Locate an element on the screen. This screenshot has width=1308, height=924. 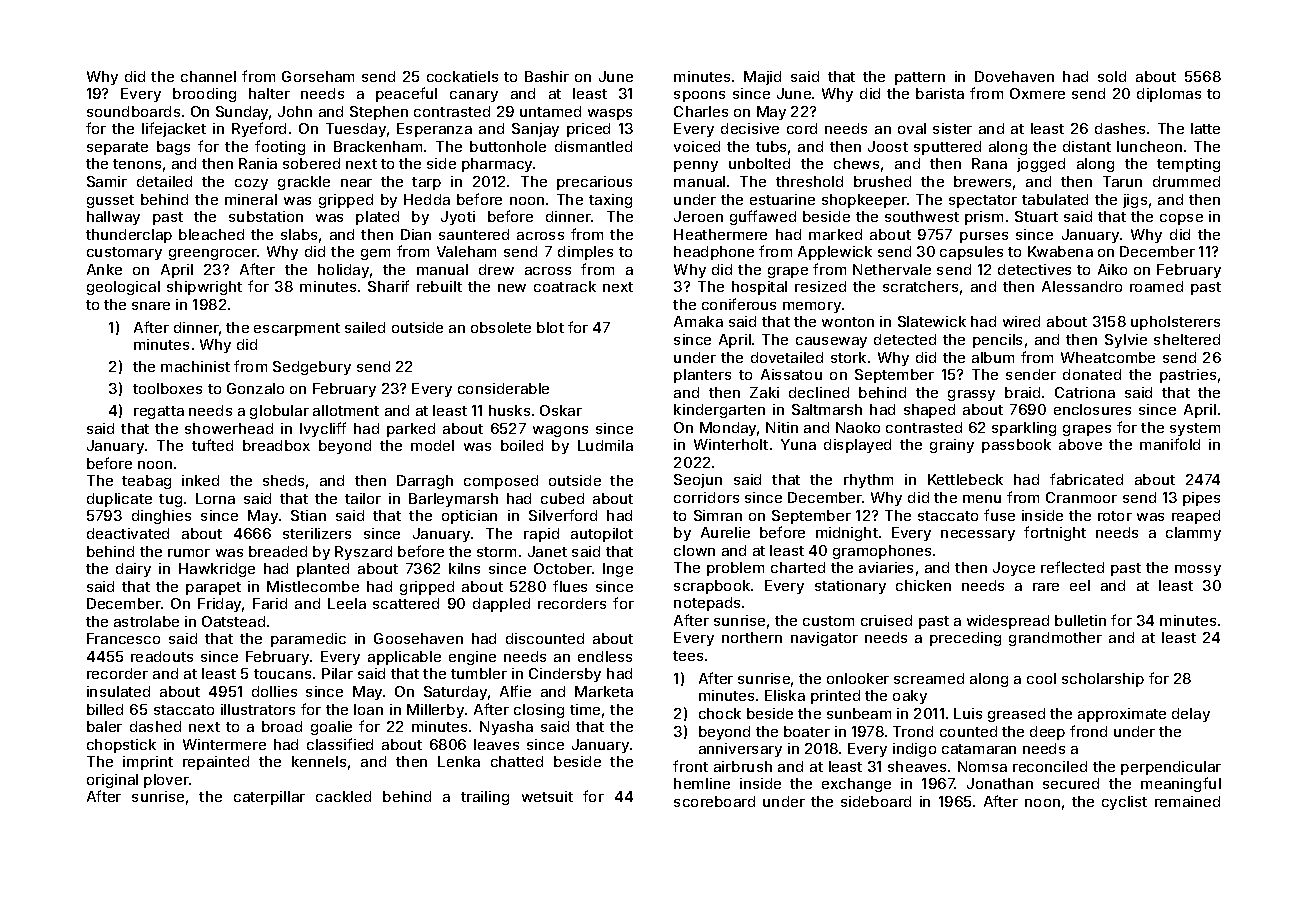
dovetailed is located at coordinates (787, 357).
